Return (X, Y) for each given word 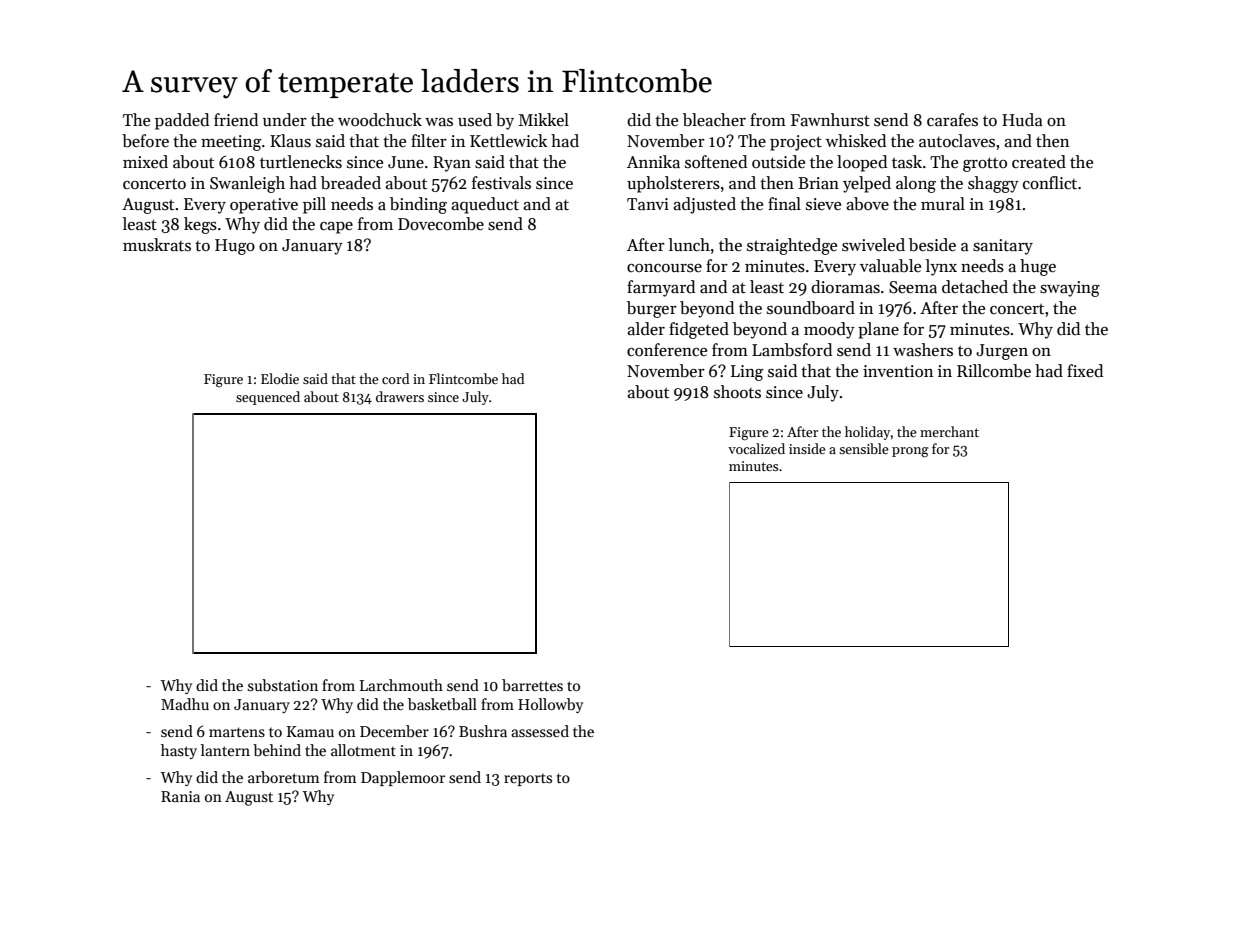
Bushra (483, 731)
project (796, 143)
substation (283, 685)
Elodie (280, 378)
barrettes (532, 685)
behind (277, 750)
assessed (540, 731)
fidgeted (699, 330)
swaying (1070, 289)
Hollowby (550, 705)
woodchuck (380, 119)
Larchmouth (401, 685)
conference (667, 350)
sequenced (268, 398)
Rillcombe (994, 371)
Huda (1022, 120)
